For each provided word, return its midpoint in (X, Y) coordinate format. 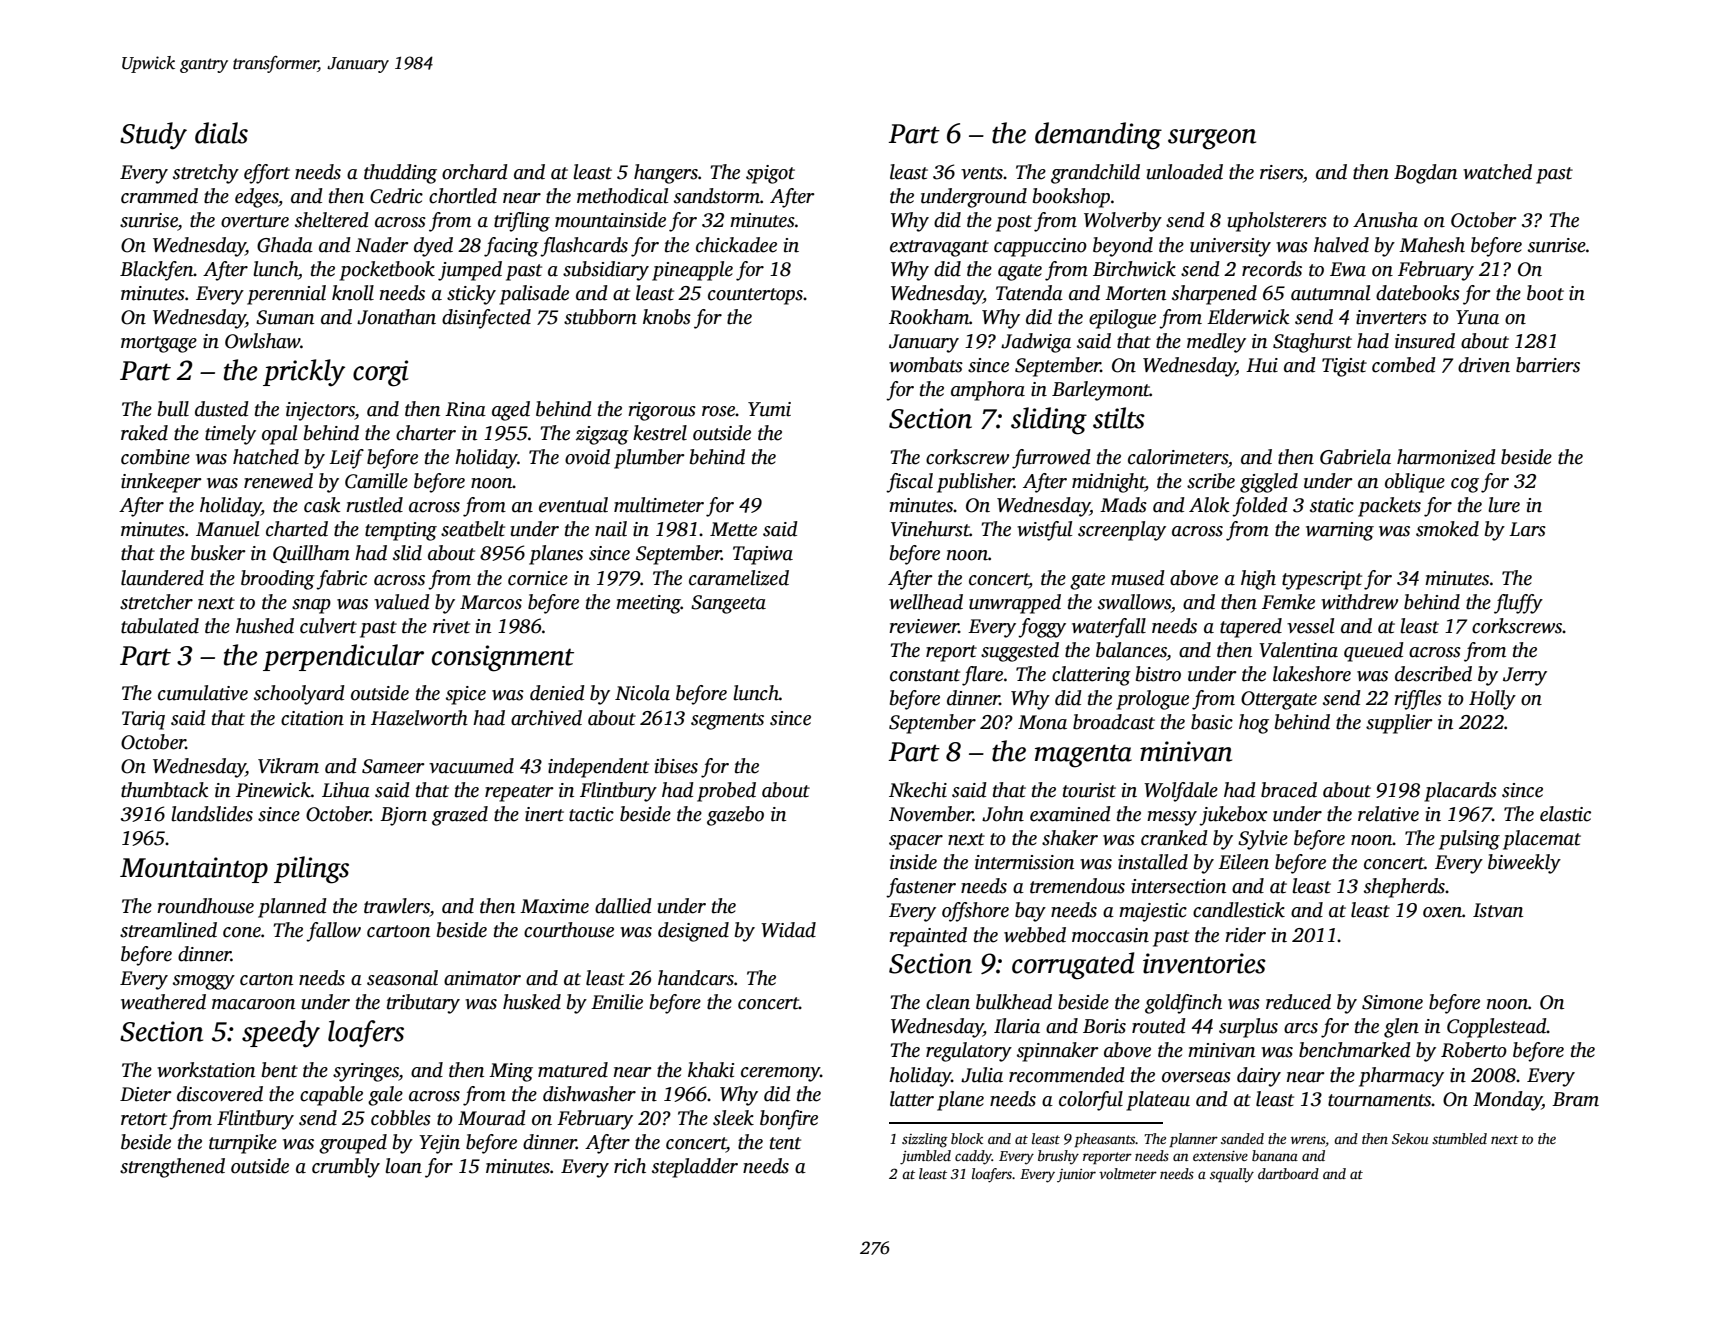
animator (482, 978)
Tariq (143, 720)
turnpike (243, 1144)
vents (982, 173)
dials (221, 133)
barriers (1548, 365)
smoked (1447, 529)
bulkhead (1014, 1002)
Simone (1392, 1002)
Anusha (1385, 220)
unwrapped (1015, 604)
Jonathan (396, 317)
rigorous (662, 411)
